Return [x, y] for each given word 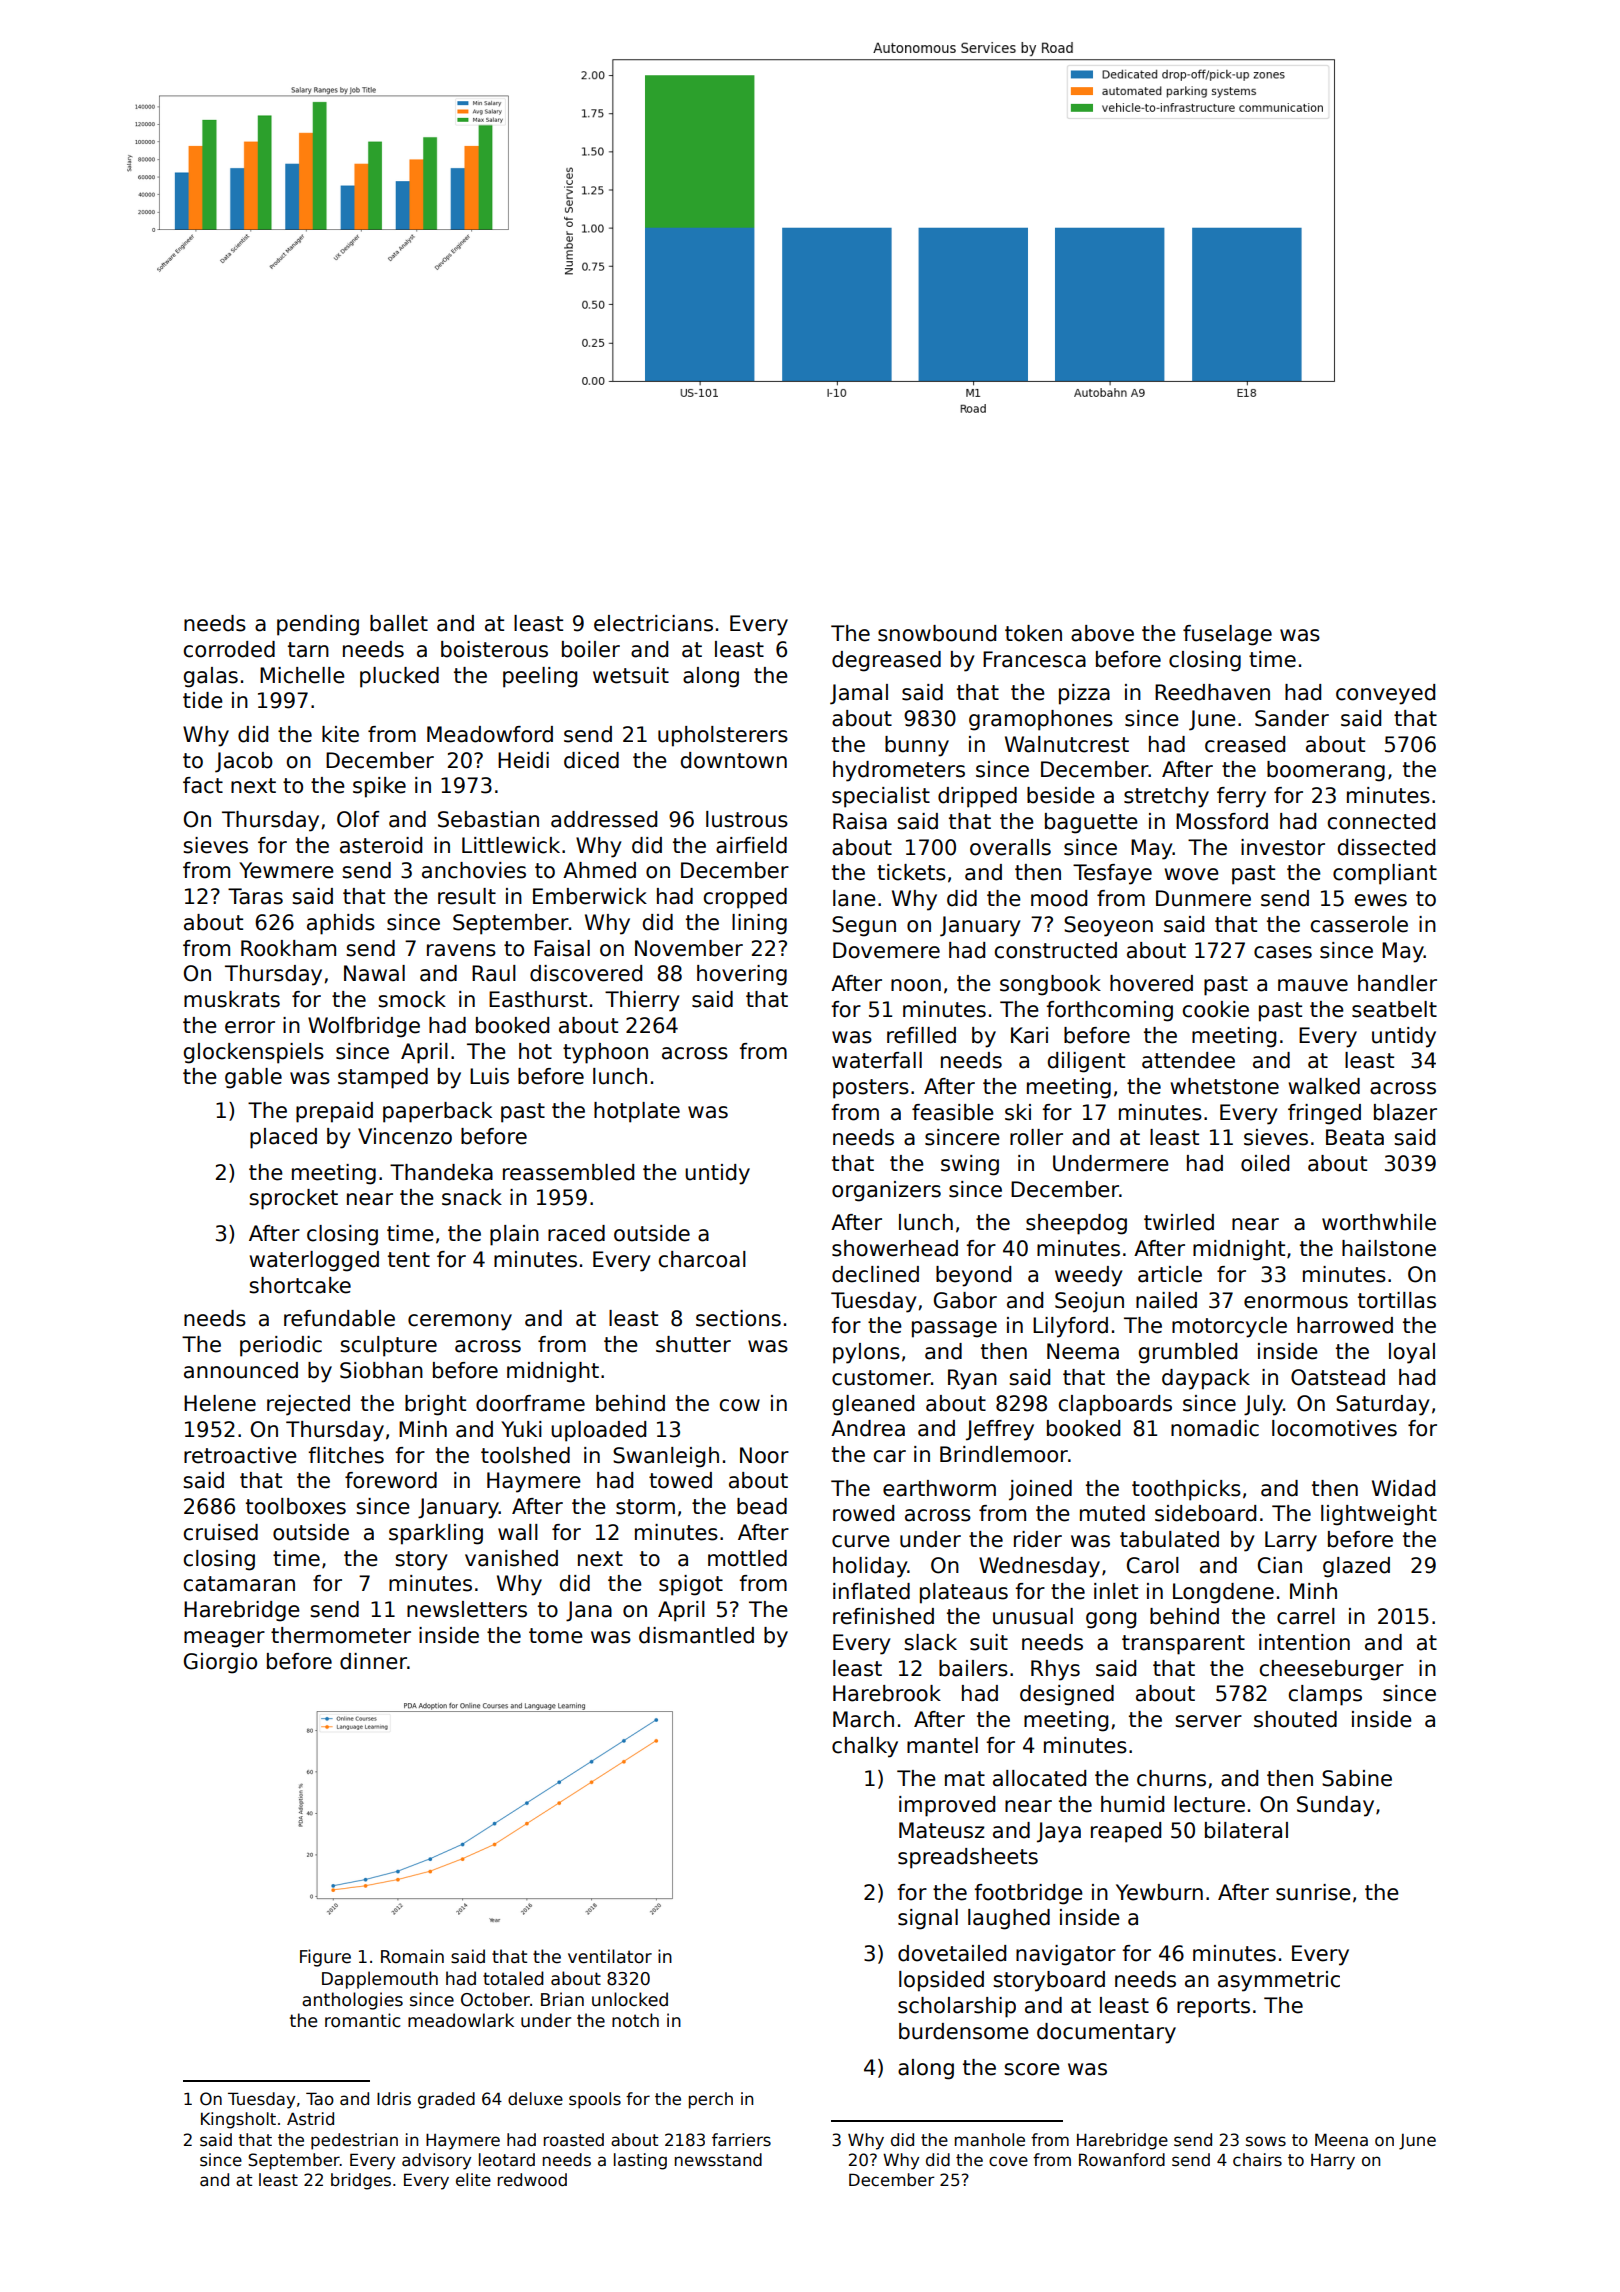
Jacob [244, 762]
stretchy [1166, 797]
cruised [220, 1532]
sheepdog [1076, 1224]
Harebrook [887, 1693]
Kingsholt [238, 2120]
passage [954, 1329]
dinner [373, 1661]
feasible [953, 1112]
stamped [383, 1078]
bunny [917, 746]
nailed [1166, 1300]
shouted [1295, 1719]
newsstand [718, 2160]
